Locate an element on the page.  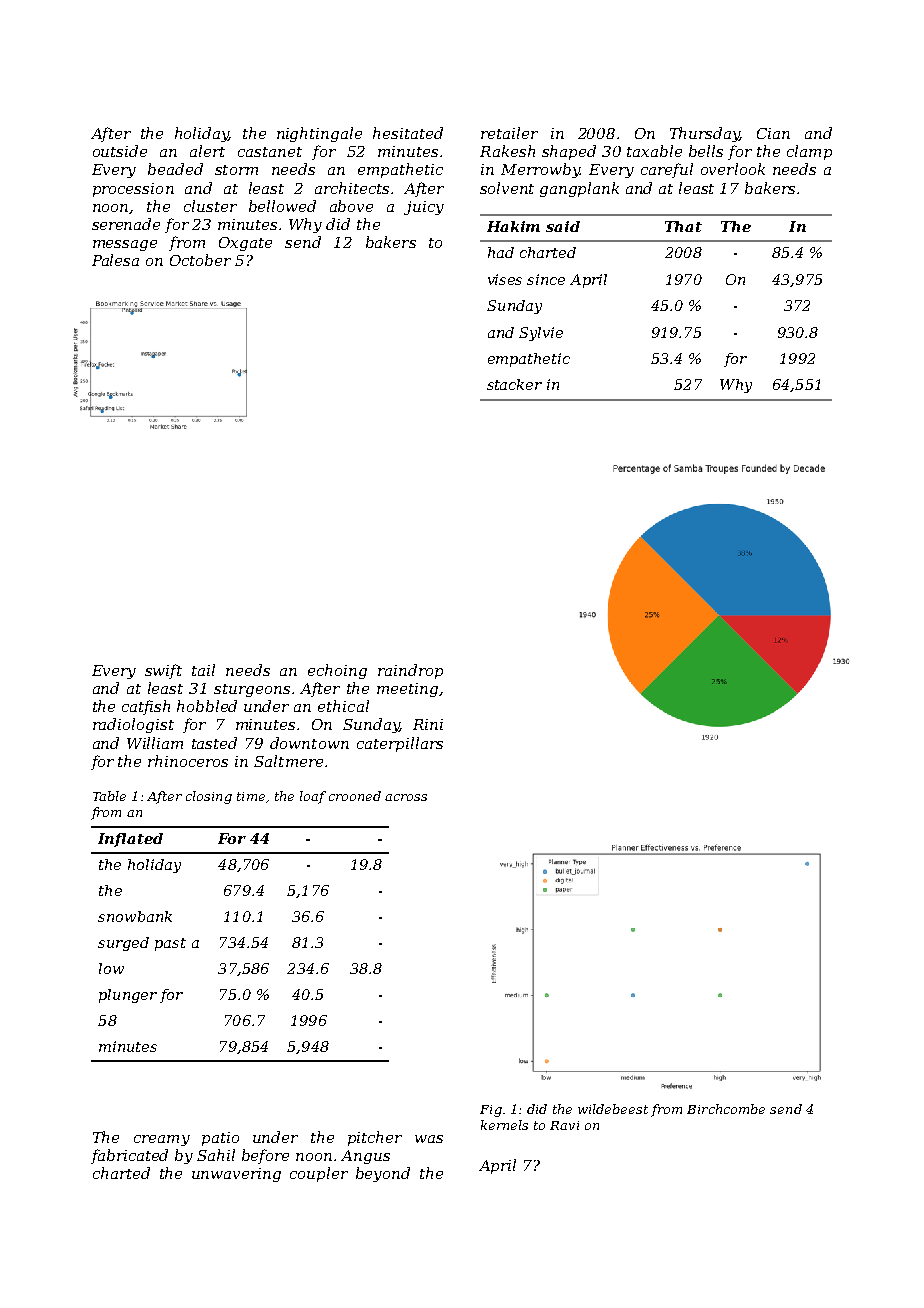
across is located at coordinates (406, 797).
